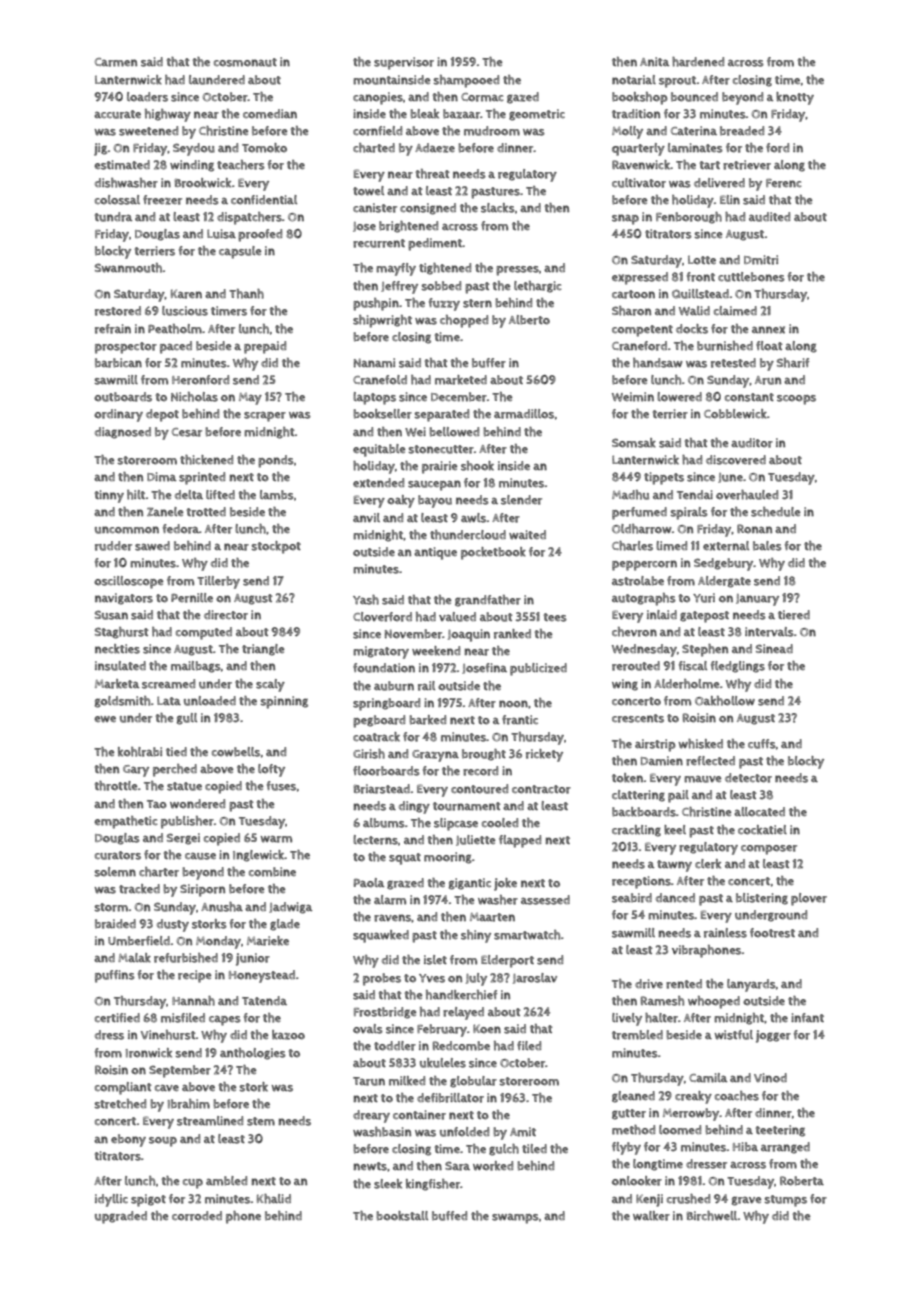 The image size is (924, 1308). What do you see at coordinates (123, 397) in the image?
I see `outboards` at bounding box center [123, 397].
